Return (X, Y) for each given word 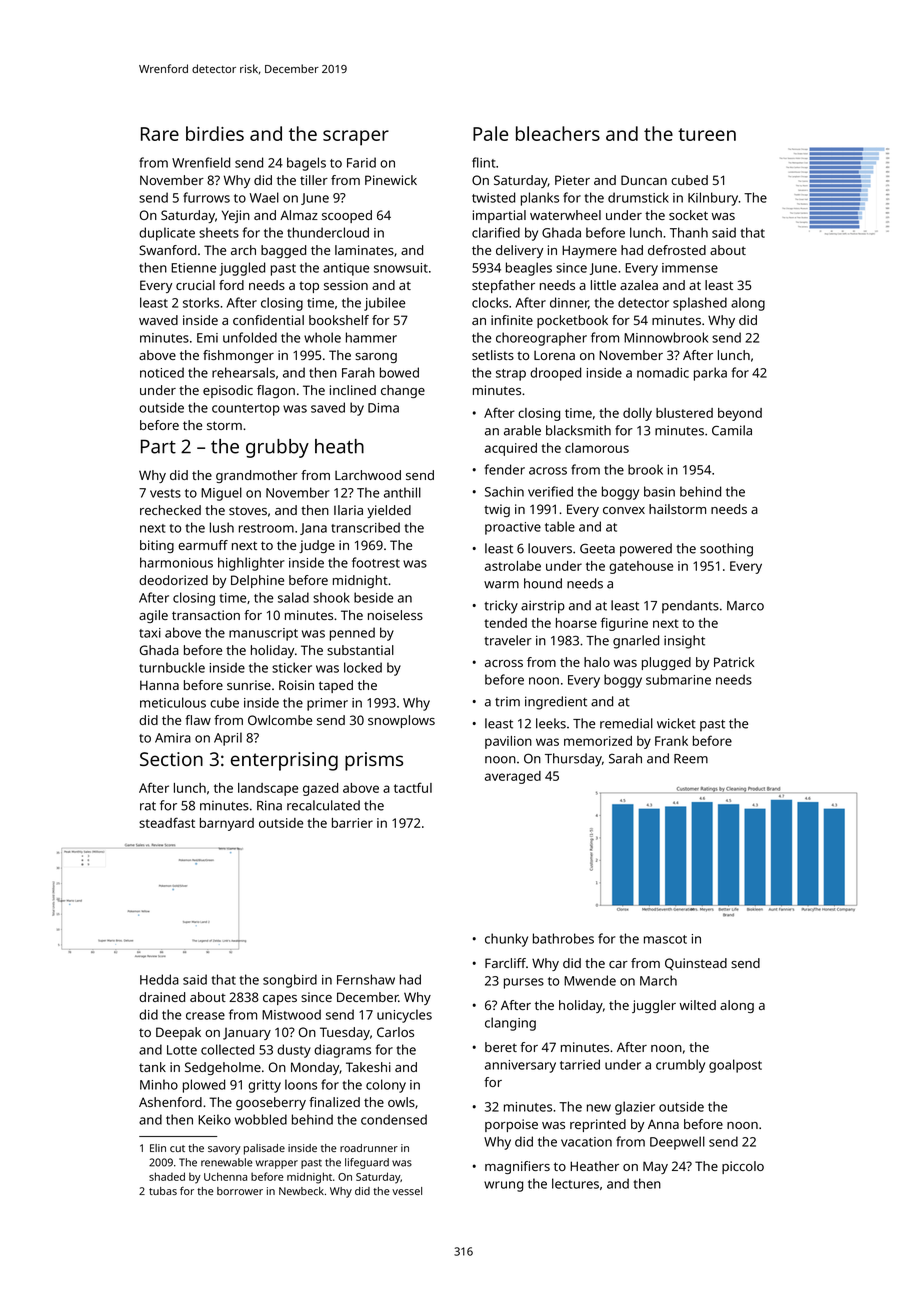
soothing (726, 550)
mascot (665, 939)
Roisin (296, 685)
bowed (399, 372)
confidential (268, 320)
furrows (206, 197)
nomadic (663, 372)
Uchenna (225, 1176)
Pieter (572, 180)
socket (688, 215)
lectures (575, 1183)
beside (373, 597)
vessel (407, 1191)
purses (524, 983)
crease (205, 1016)
